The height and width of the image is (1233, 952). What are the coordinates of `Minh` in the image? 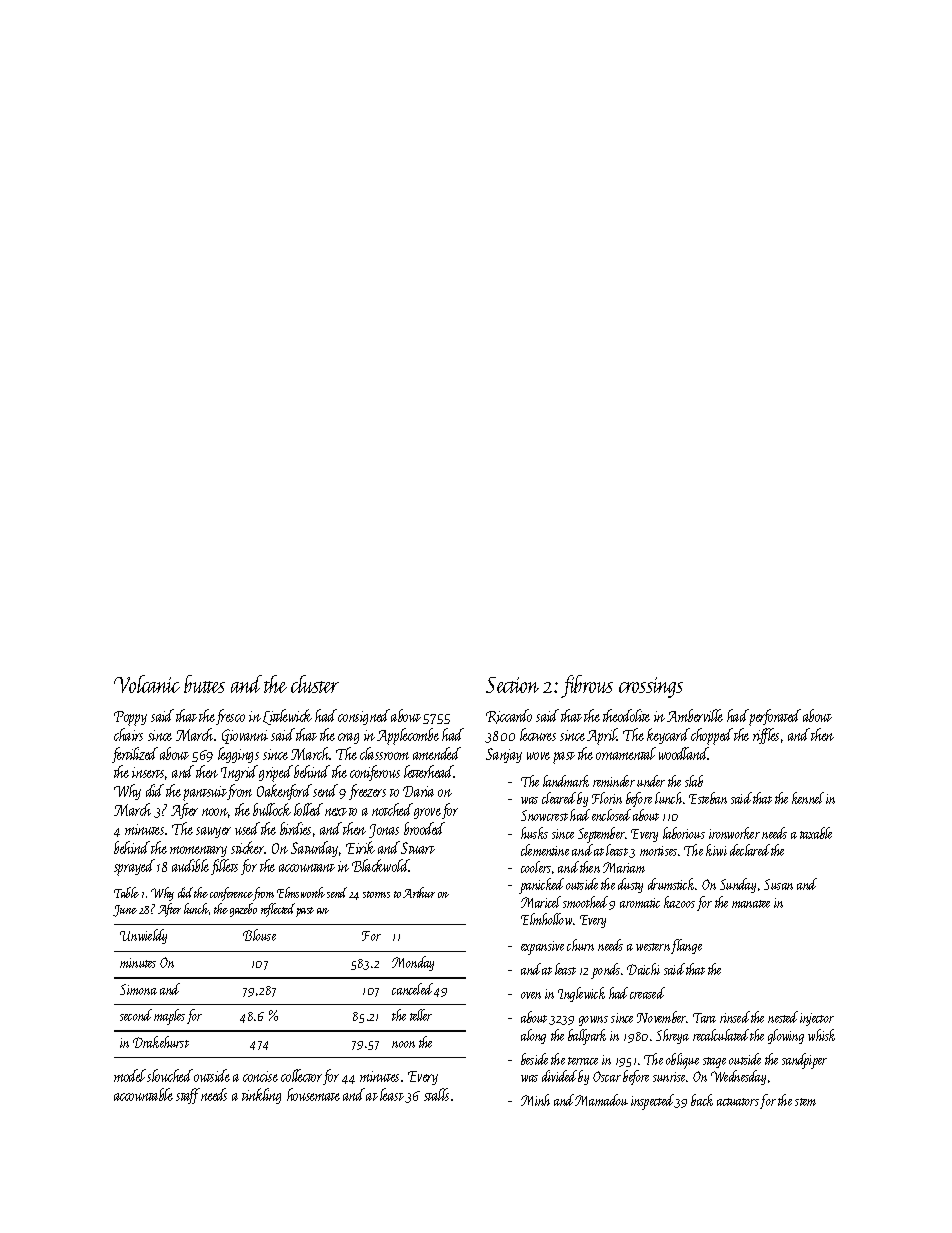 It's located at (535, 1100).
